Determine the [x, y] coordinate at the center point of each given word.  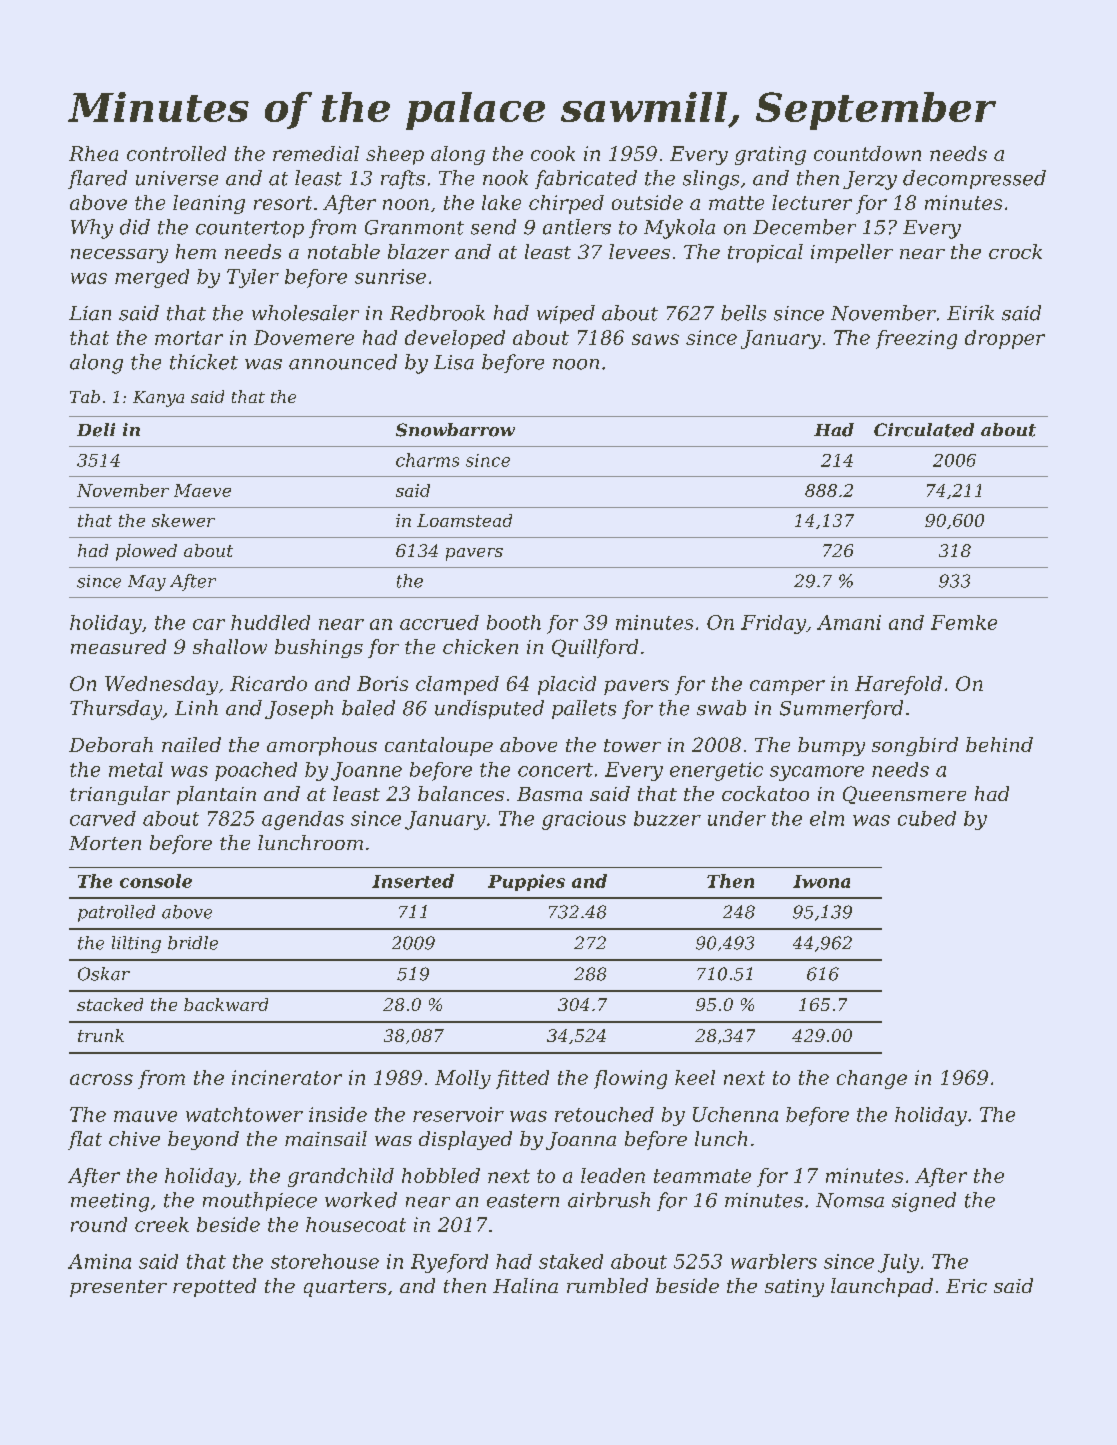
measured [118, 646]
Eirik [970, 312]
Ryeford [449, 1263]
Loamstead [464, 520]
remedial [316, 153]
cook [553, 153]
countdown [867, 153]
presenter [118, 1288]
